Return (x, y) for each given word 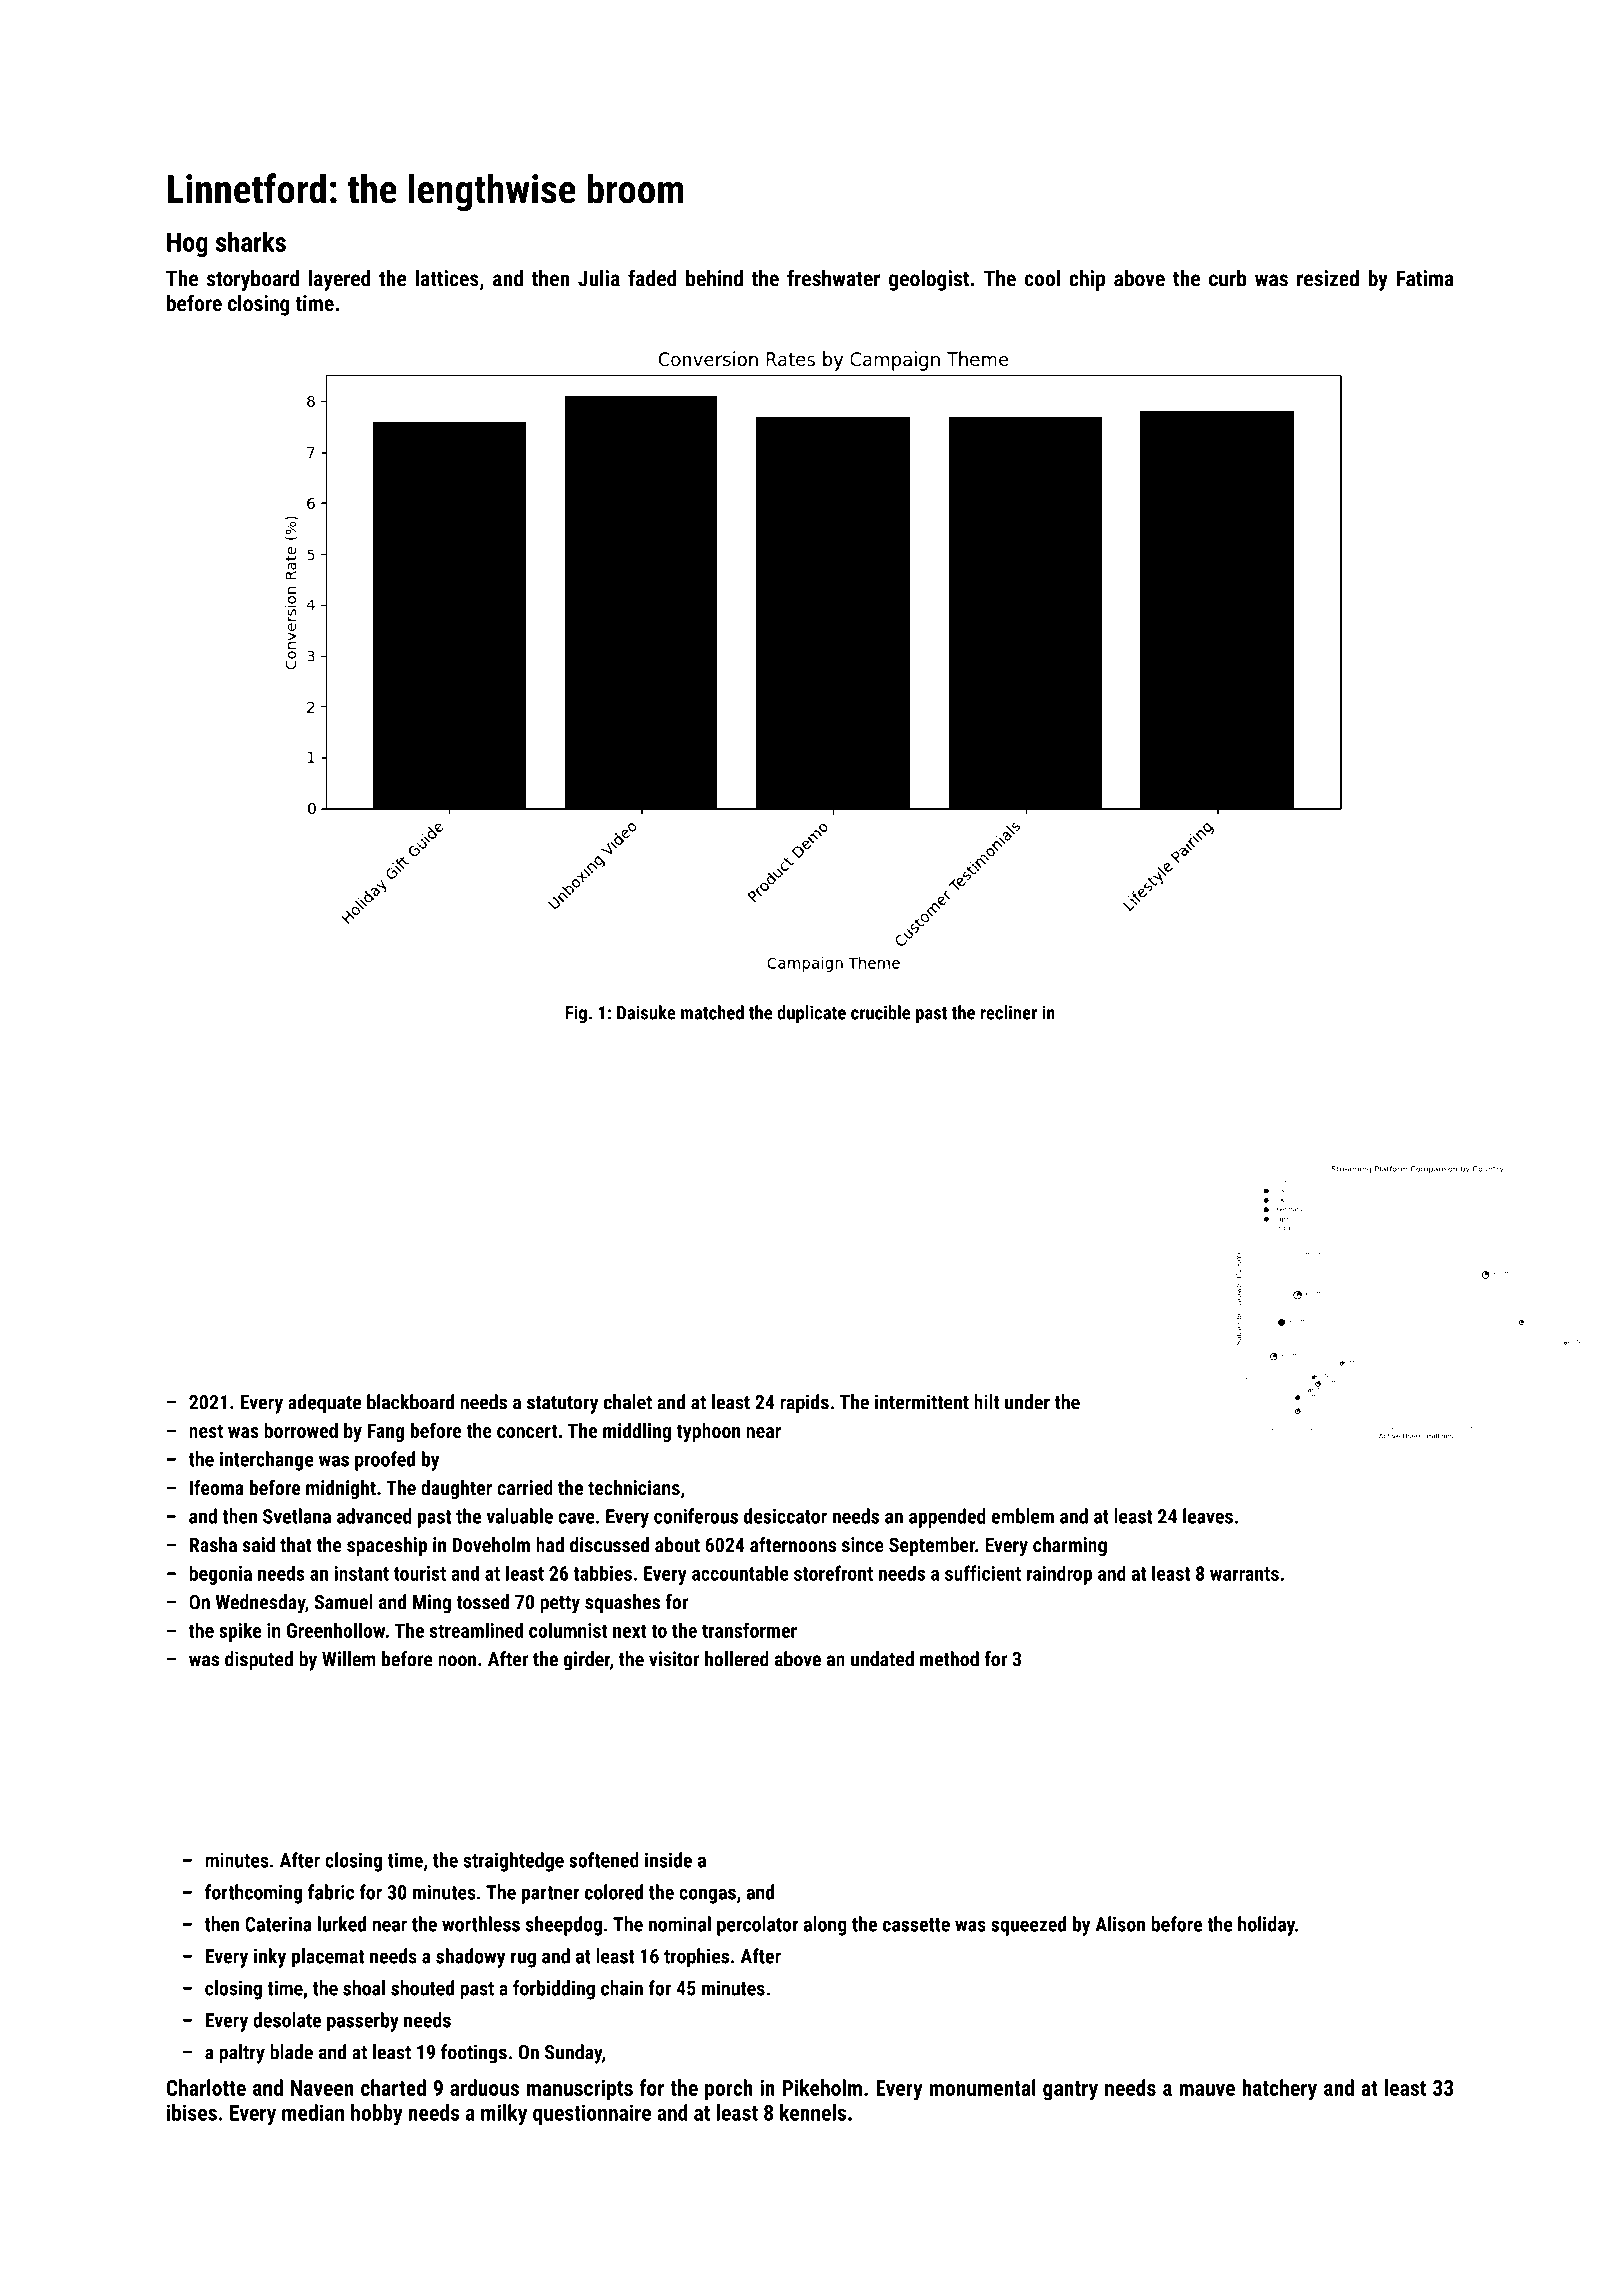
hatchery (1279, 2090)
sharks (251, 241)
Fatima (1425, 278)
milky (504, 2114)
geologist (929, 280)
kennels (813, 2112)
